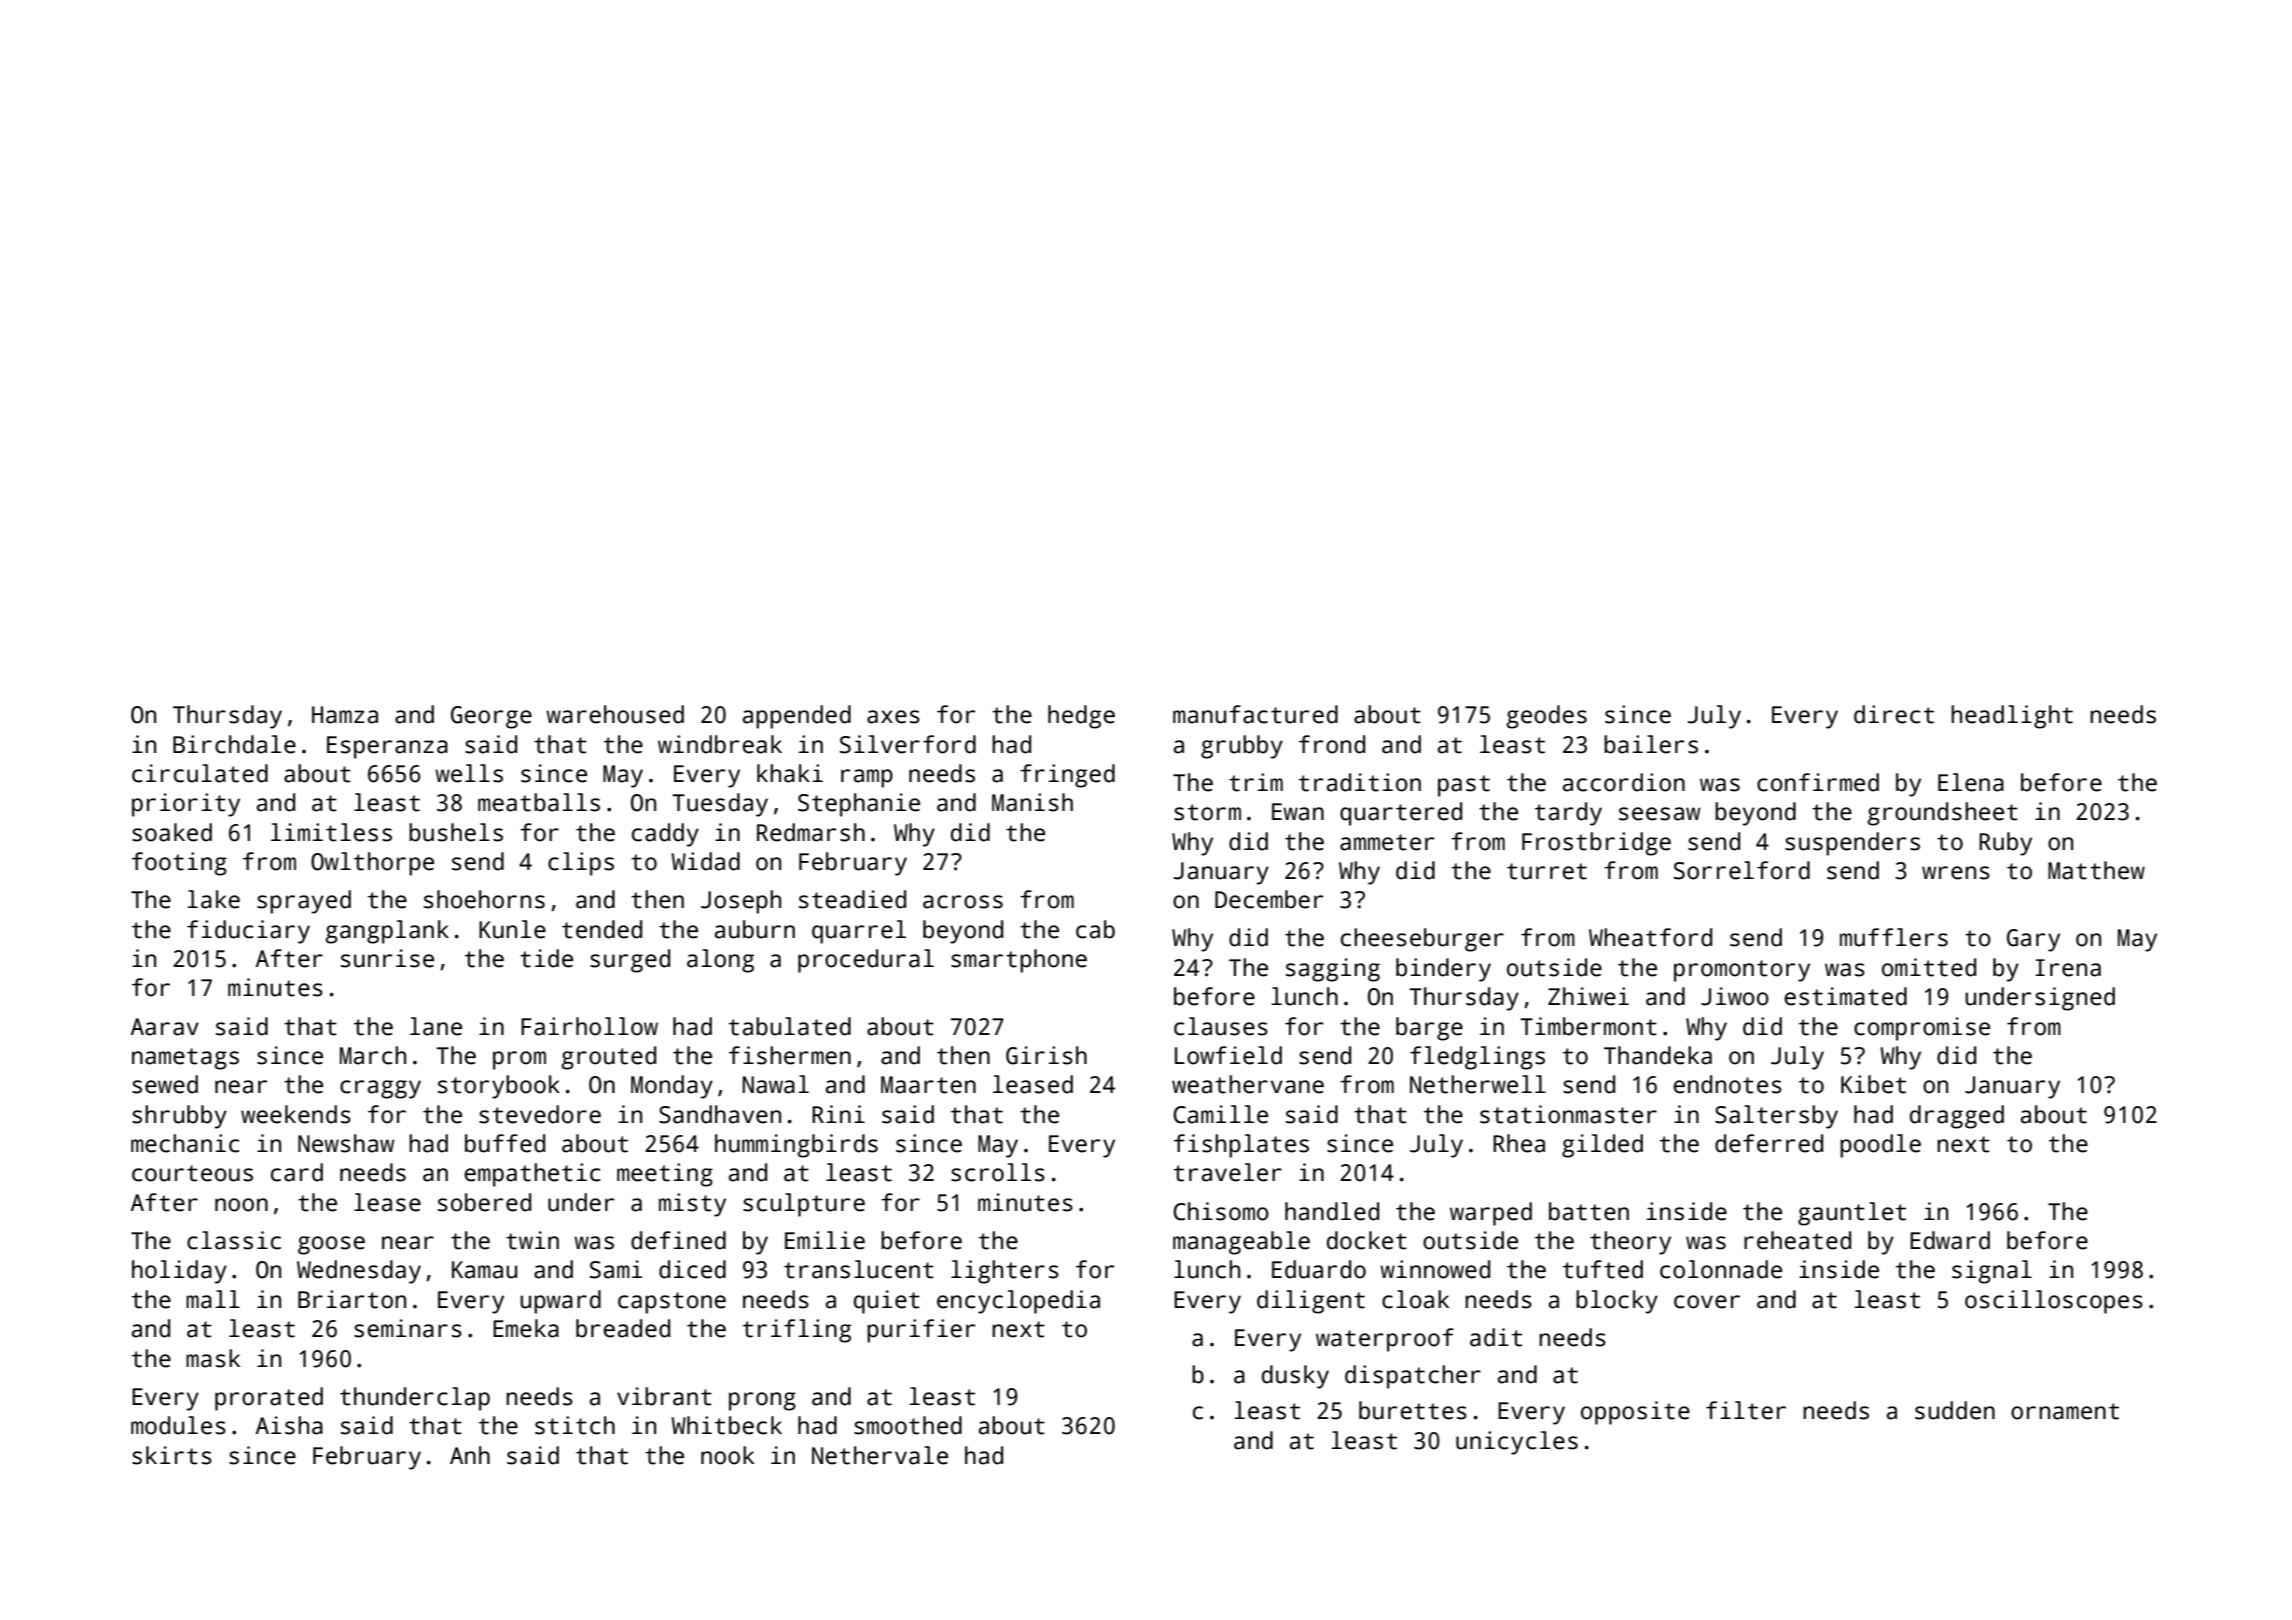 Image resolution: width=2292 pixels, height=1620 pixels. Describe the element at coordinates (200, 773) in the screenshot. I see `circulated` at that location.
